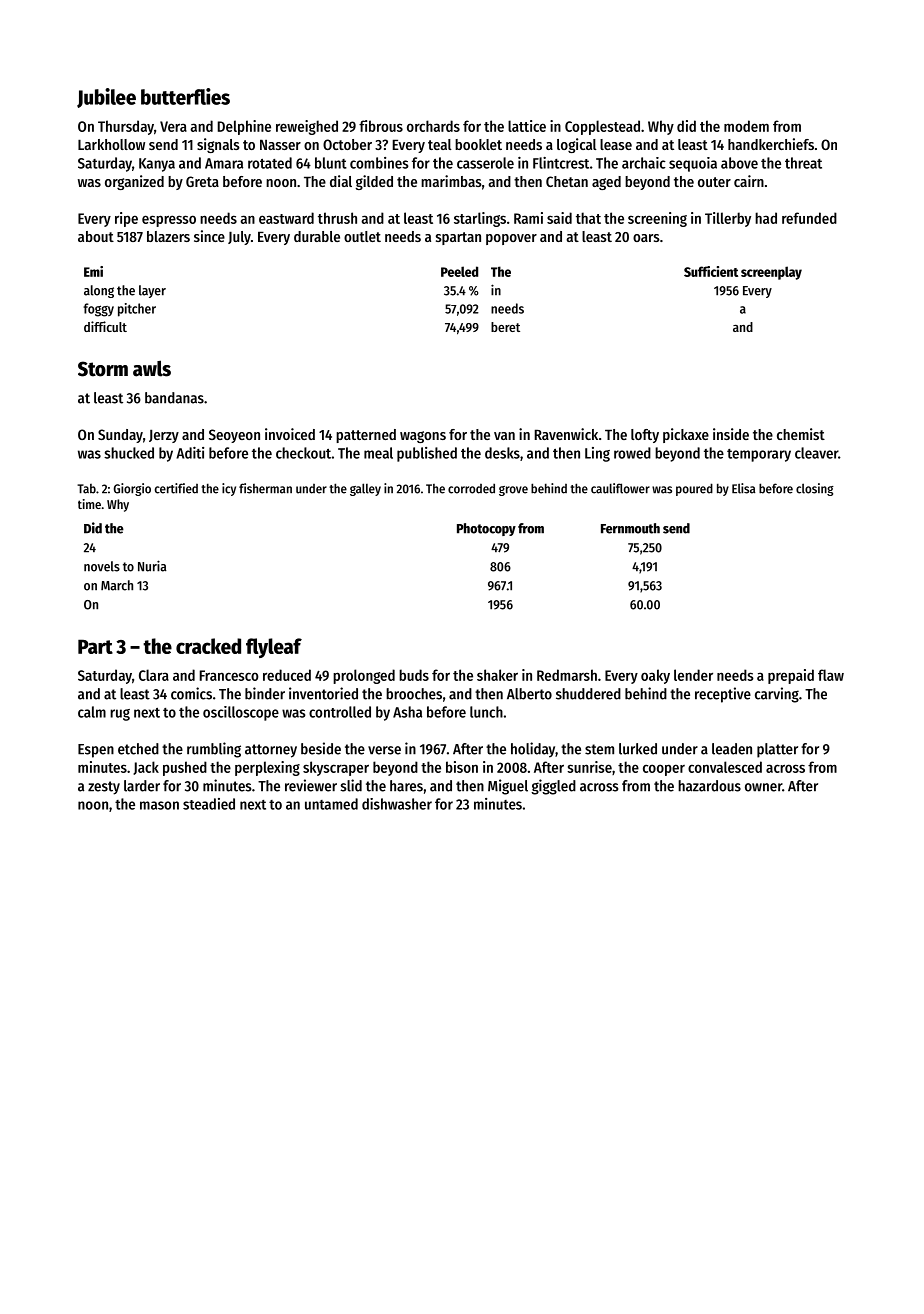 The height and width of the screenshot is (1314, 924). What do you see at coordinates (381, 126) in the screenshot?
I see `fibrous` at bounding box center [381, 126].
